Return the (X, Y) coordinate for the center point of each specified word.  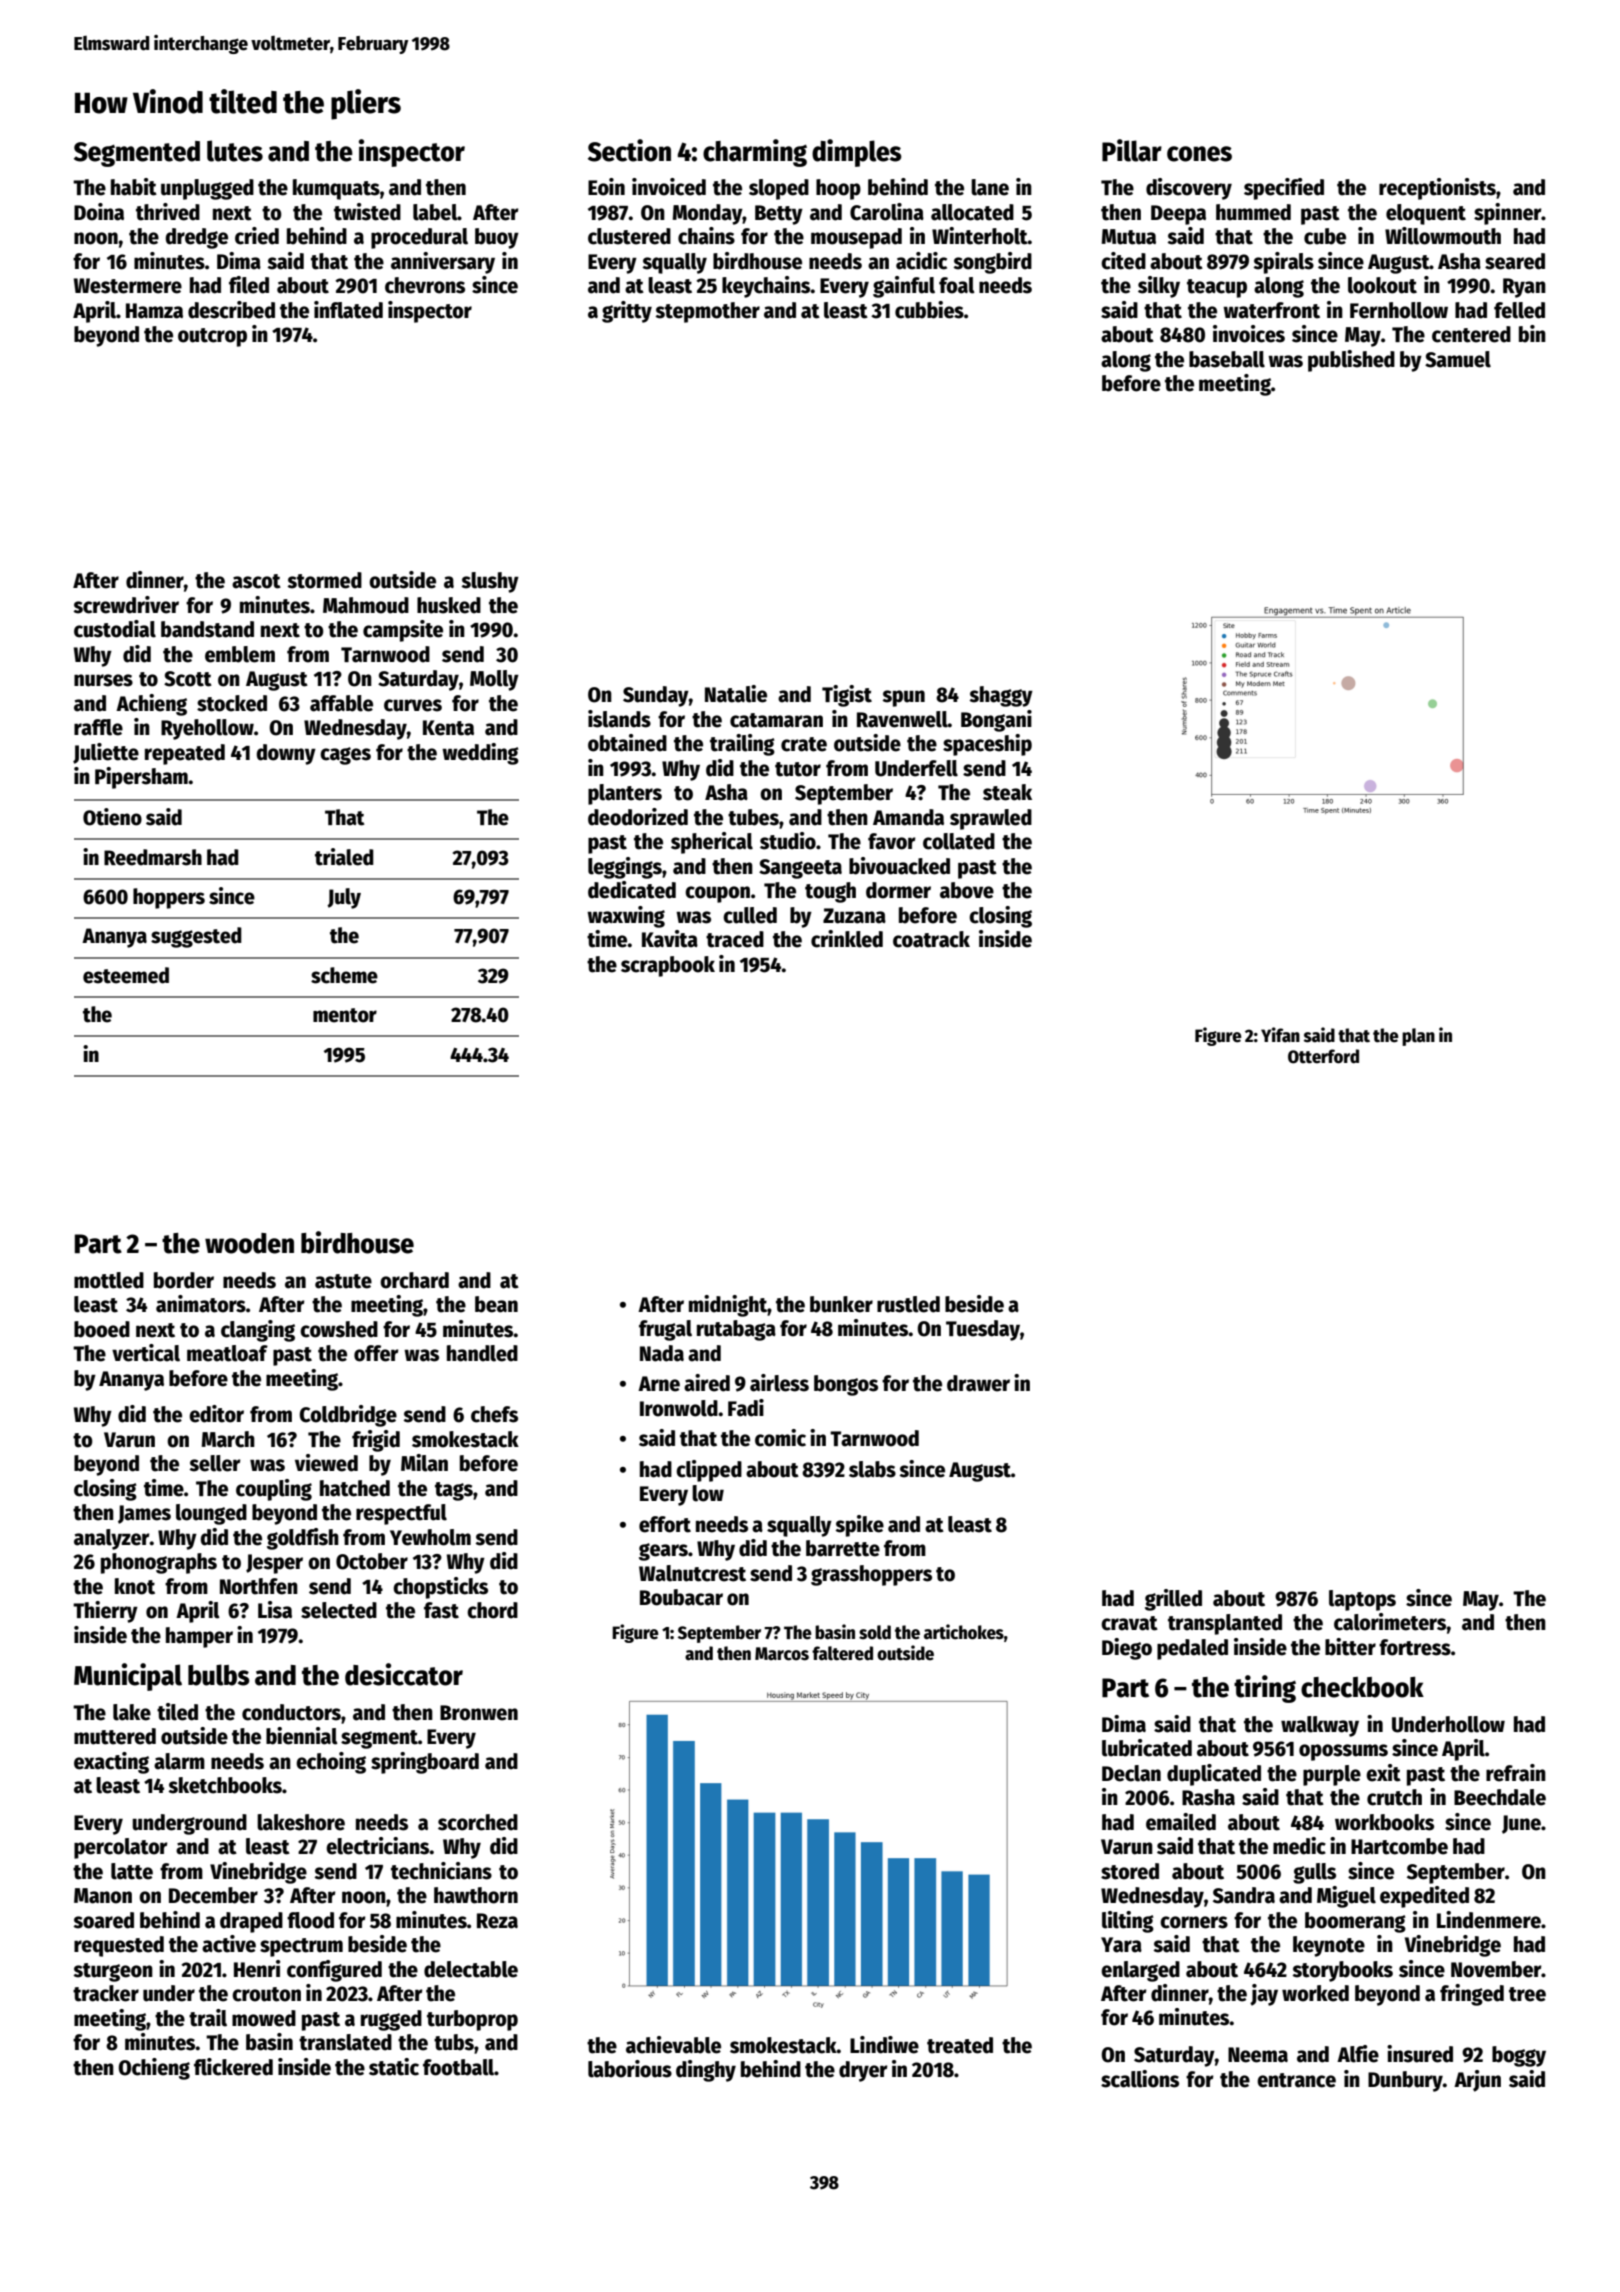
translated (345, 2042)
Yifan (1280, 1035)
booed (102, 1329)
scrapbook (668, 966)
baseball (1227, 359)
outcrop (212, 337)
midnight (728, 1306)
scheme (344, 975)
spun (903, 698)
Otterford (1323, 1056)
